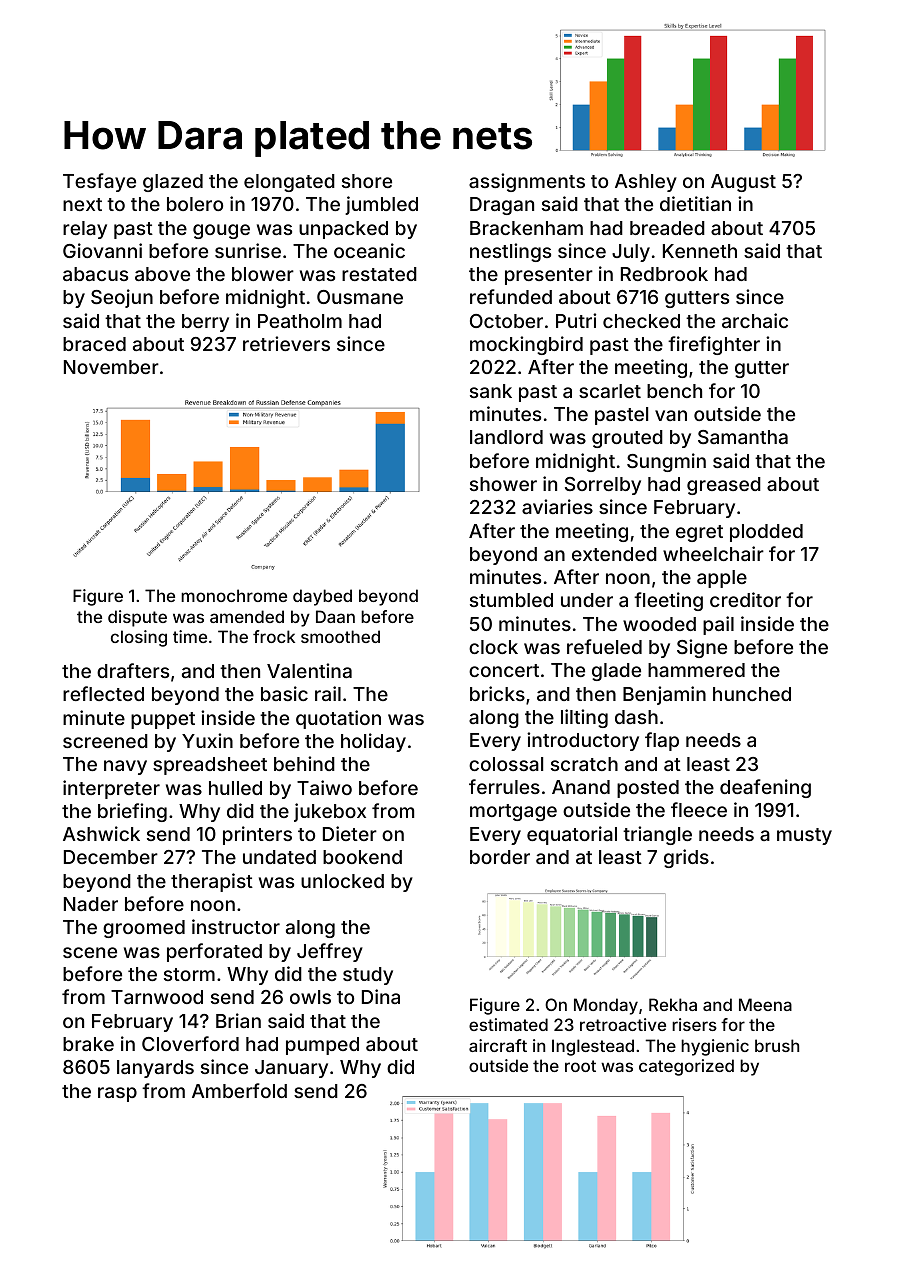 This screenshot has width=898, height=1274. Describe the element at coordinates (506, 437) in the screenshot. I see `landlord` at that location.
